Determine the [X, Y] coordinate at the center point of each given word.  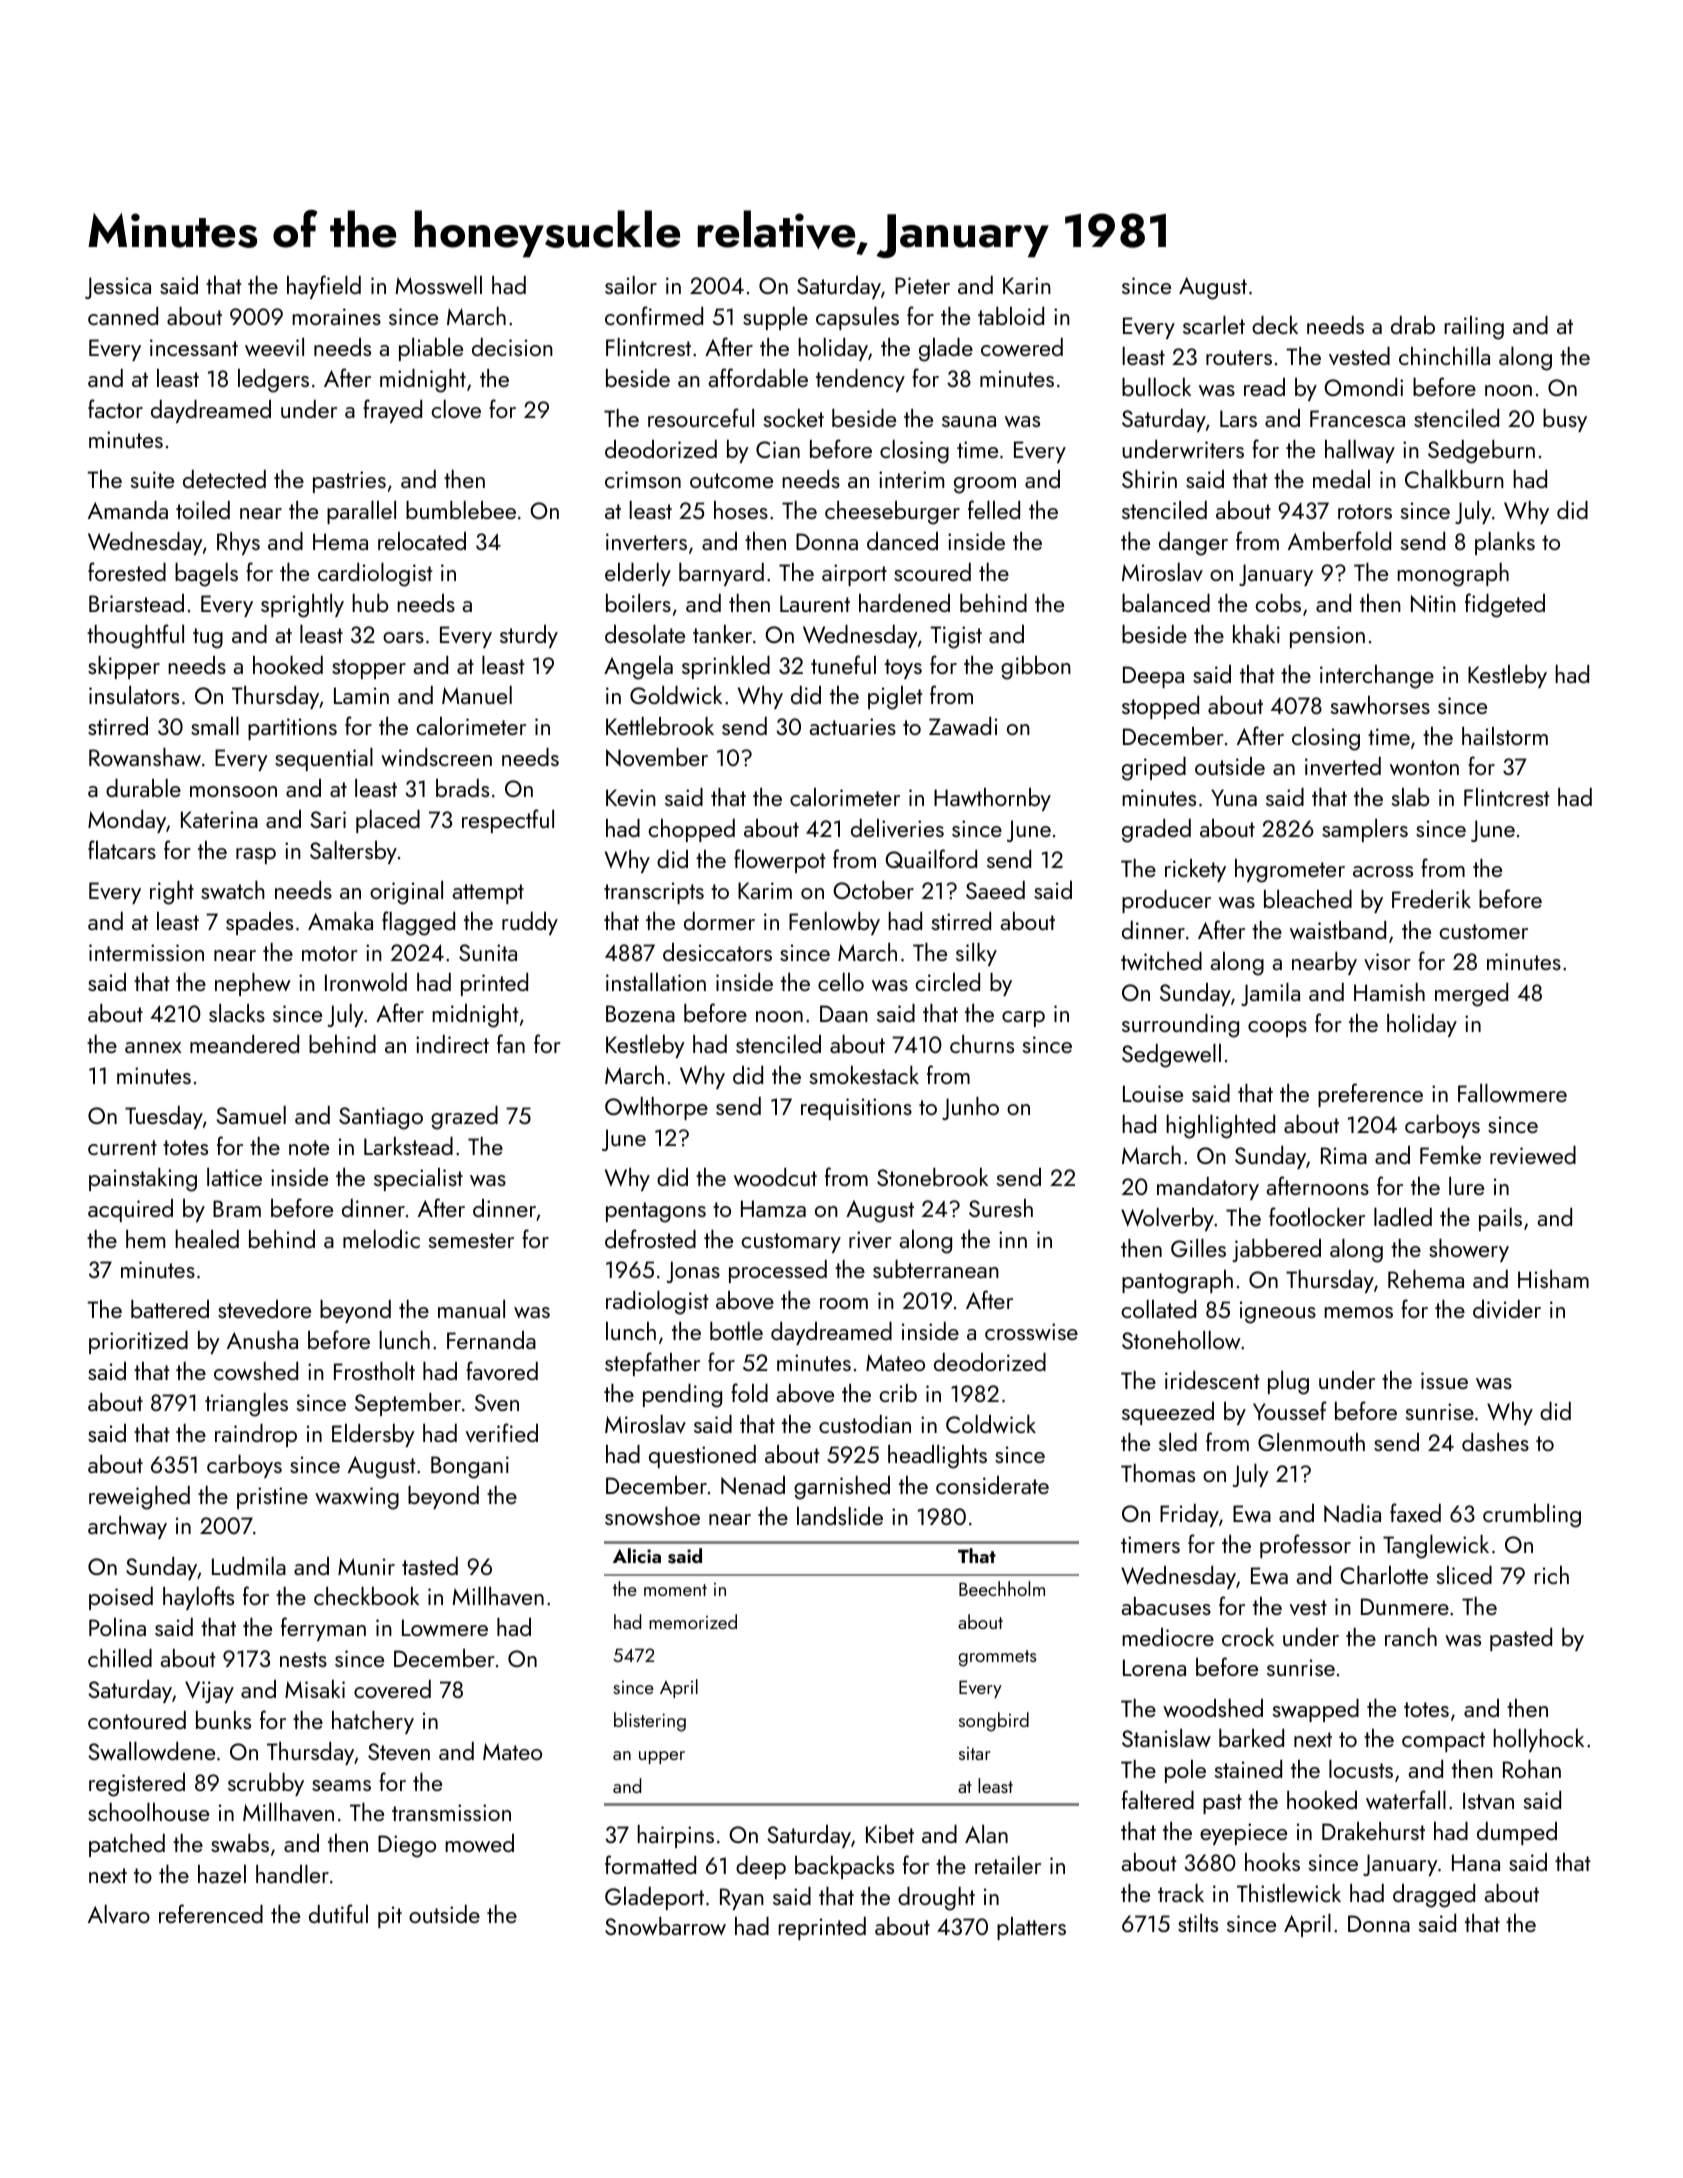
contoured [137, 1720]
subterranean [936, 1269]
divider [1507, 1309]
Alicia [637, 1555]
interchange [1377, 677]
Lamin [361, 695]
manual [471, 1309]
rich [1551, 1575]
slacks [237, 1013]
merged [1471, 995]
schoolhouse [148, 1812]
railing [1474, 328]
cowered [1022, 347]
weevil [274, 347]
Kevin [631, 798]
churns [982, 1044]
